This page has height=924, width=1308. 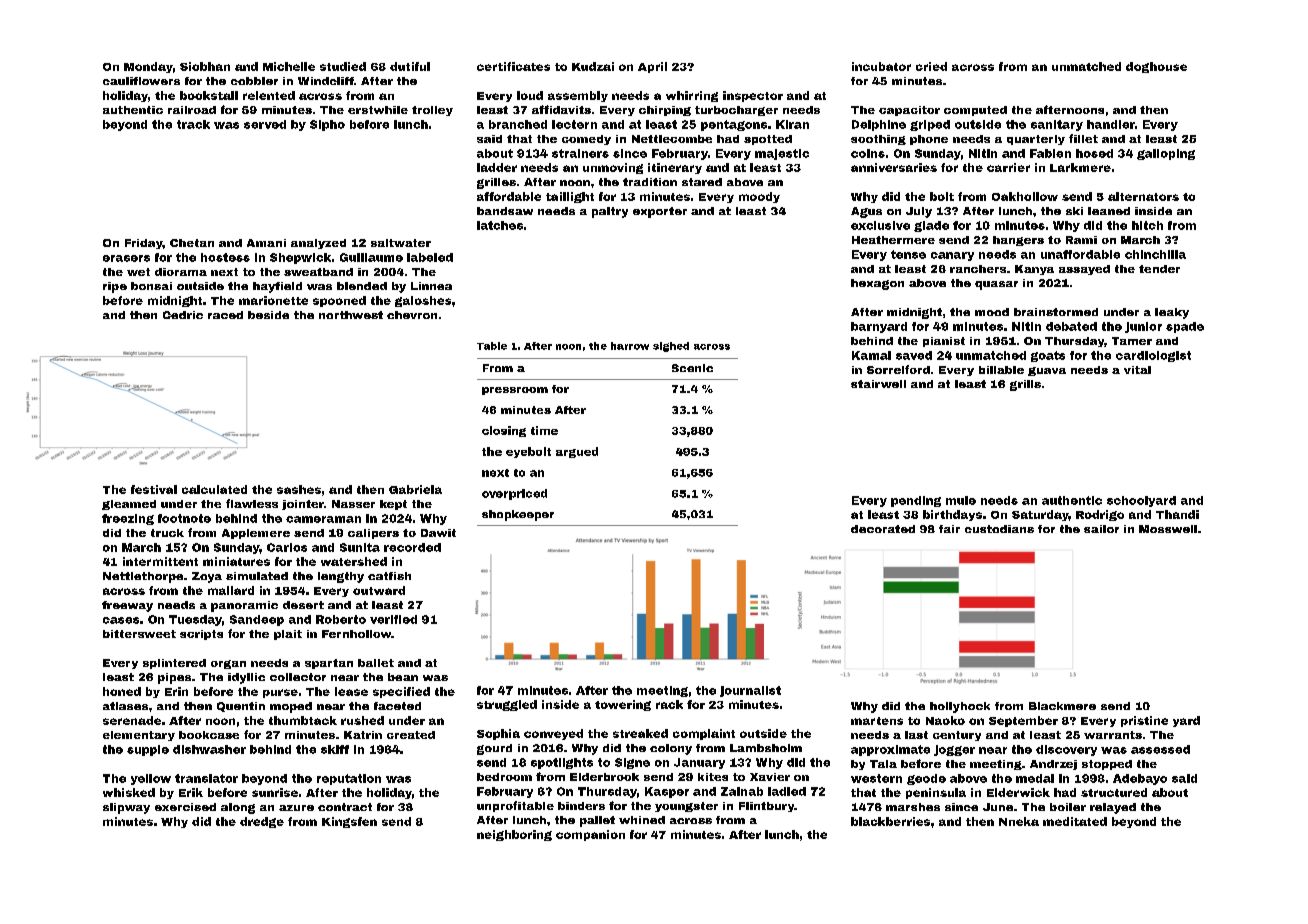 I want to click on railroad, so click(x=192, y=110).
